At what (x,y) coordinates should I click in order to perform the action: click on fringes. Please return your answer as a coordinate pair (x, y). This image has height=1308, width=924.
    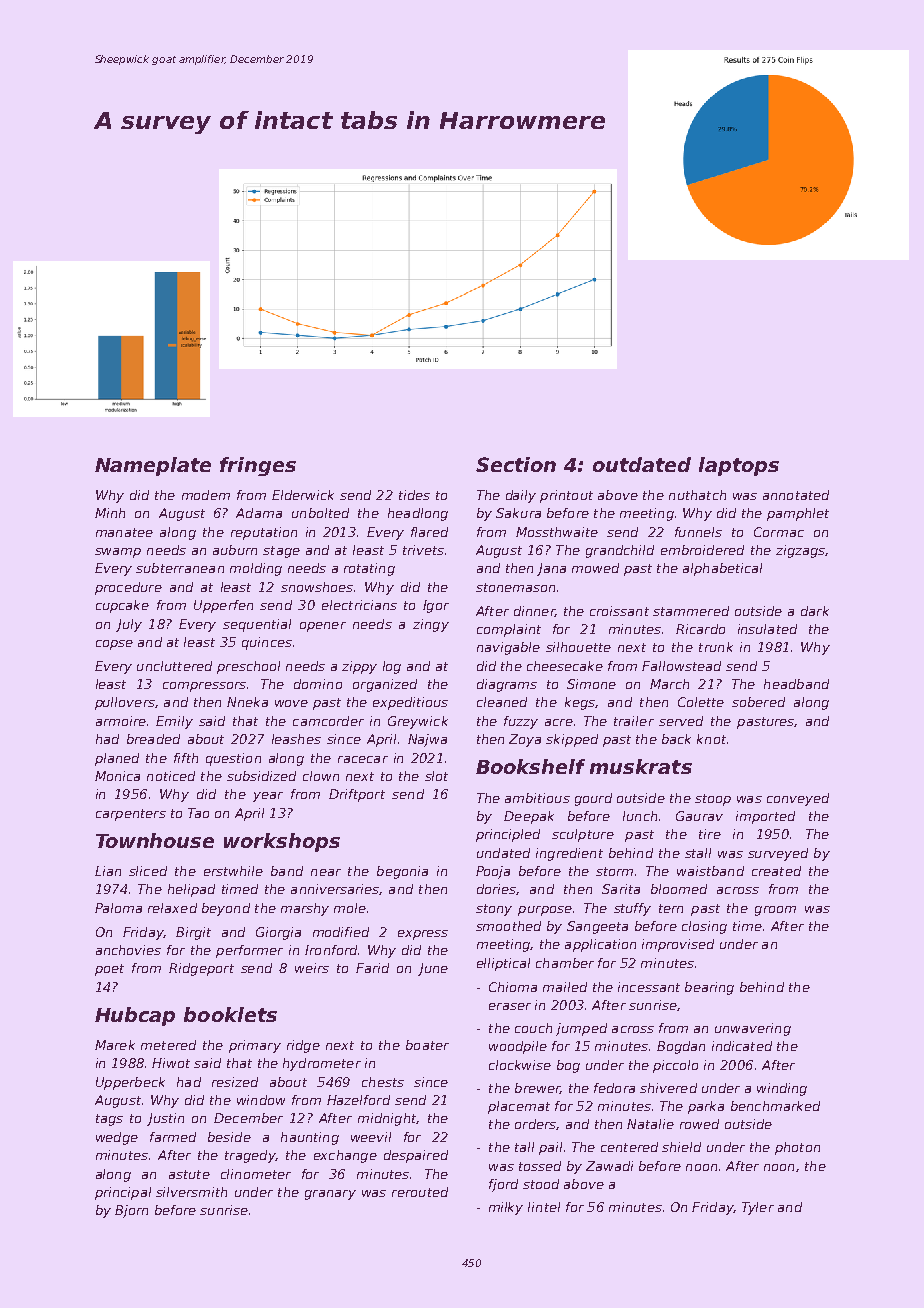
    Looking at the image, I should click on (258, 466).
